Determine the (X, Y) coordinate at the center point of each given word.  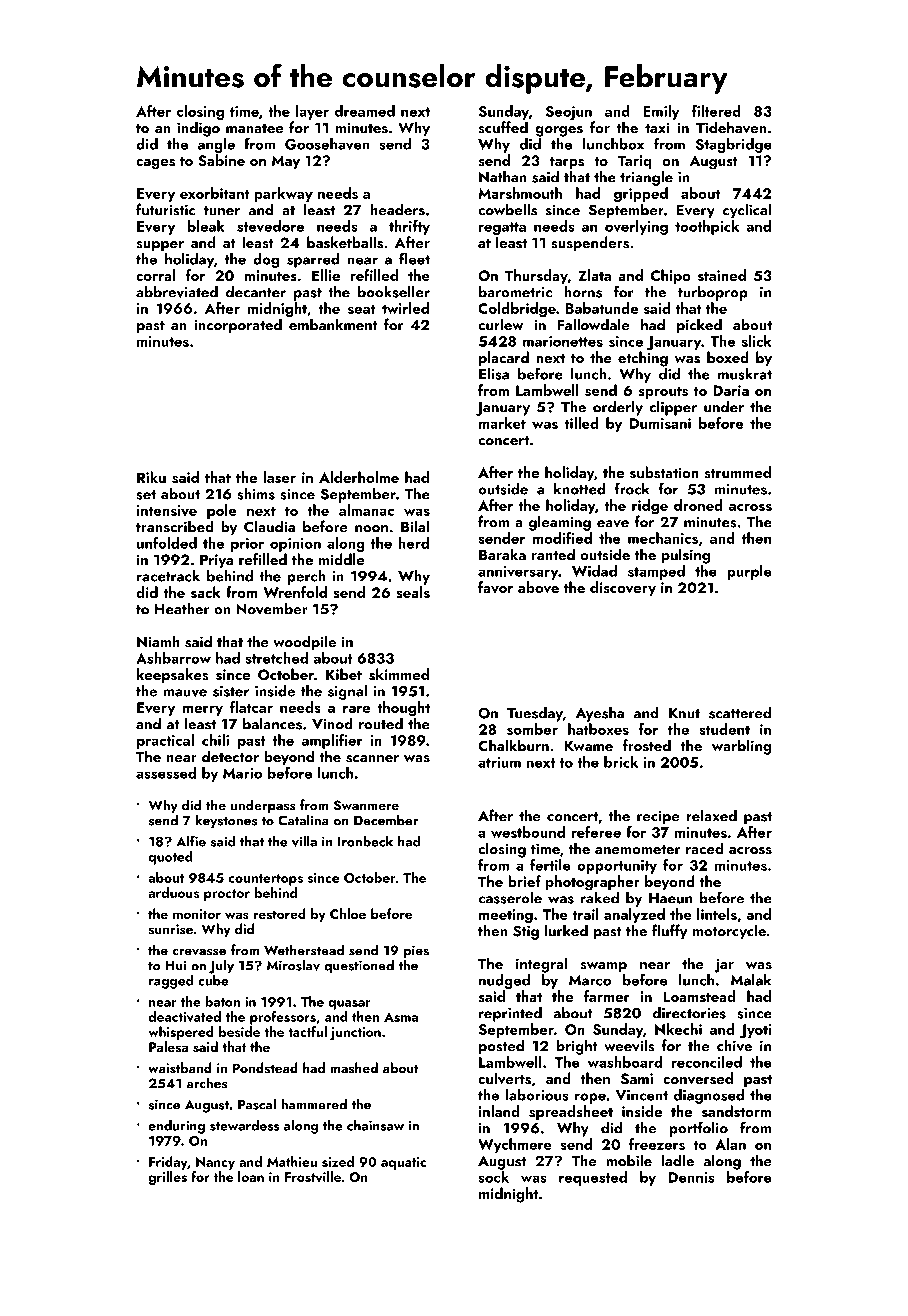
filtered (716, 111)
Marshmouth (520, 193)
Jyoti (755, 1031)
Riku (151, 477)
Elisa (494, 373)
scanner (372, 759)
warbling (741, 747)
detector (230, 756)
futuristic (165, 209)
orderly (618, 408)
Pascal (257, 1104)
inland (499, 1111)
